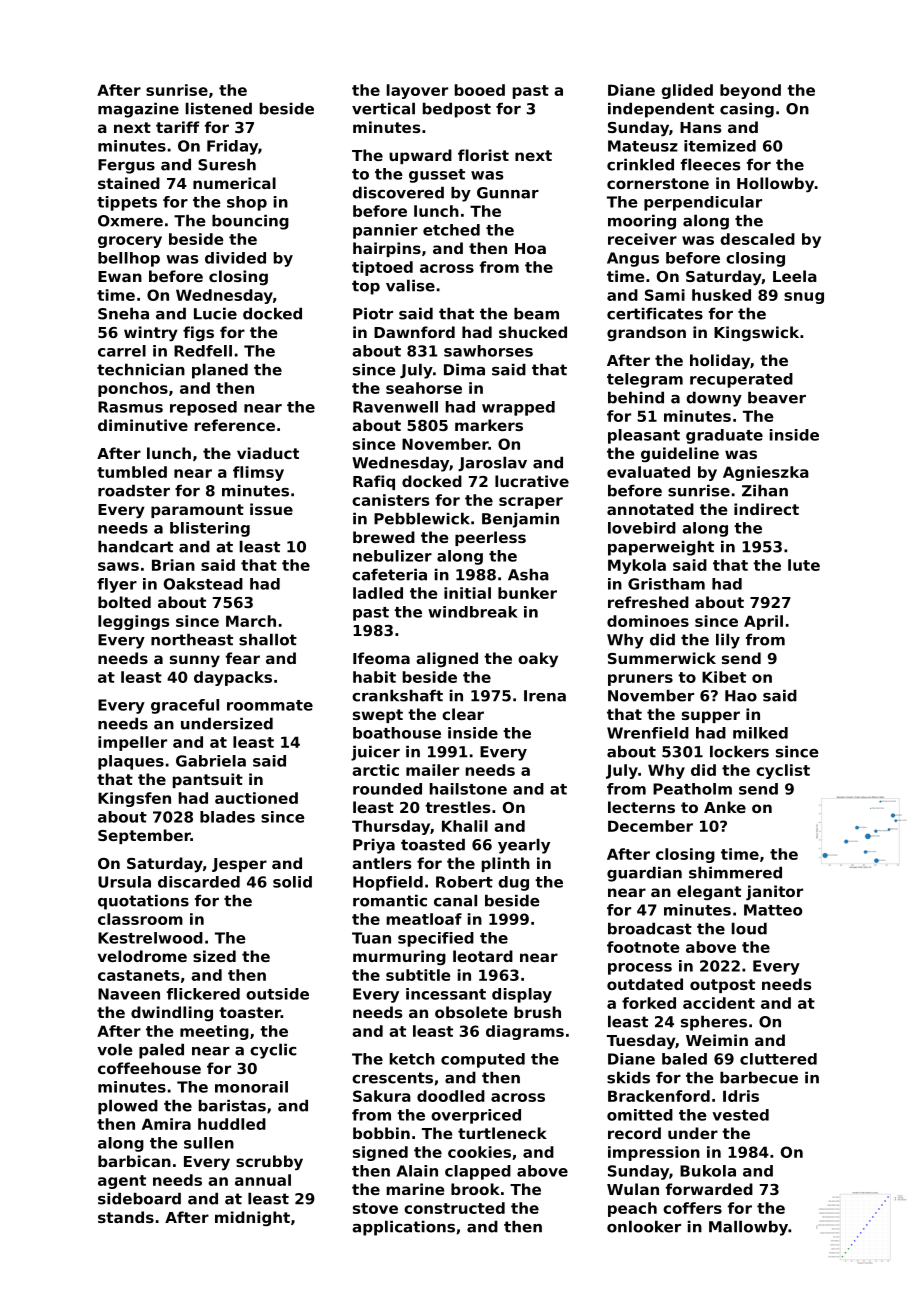 This image has height=1308, width=924. I want to click on midnight, so click(252, 1218).
